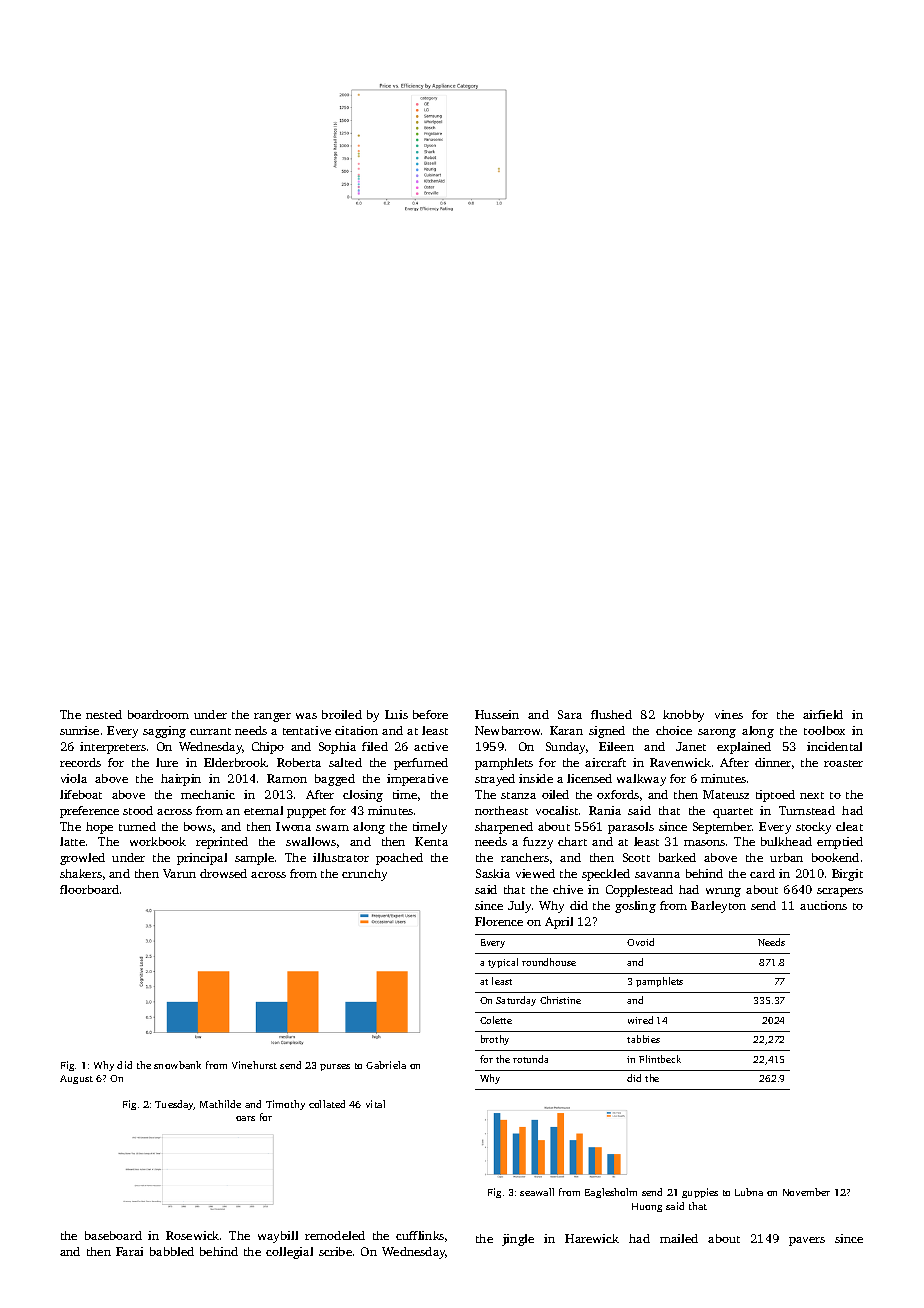 This page has width=924, height=1308. I want to click on floorboard, so click(89, 889).
